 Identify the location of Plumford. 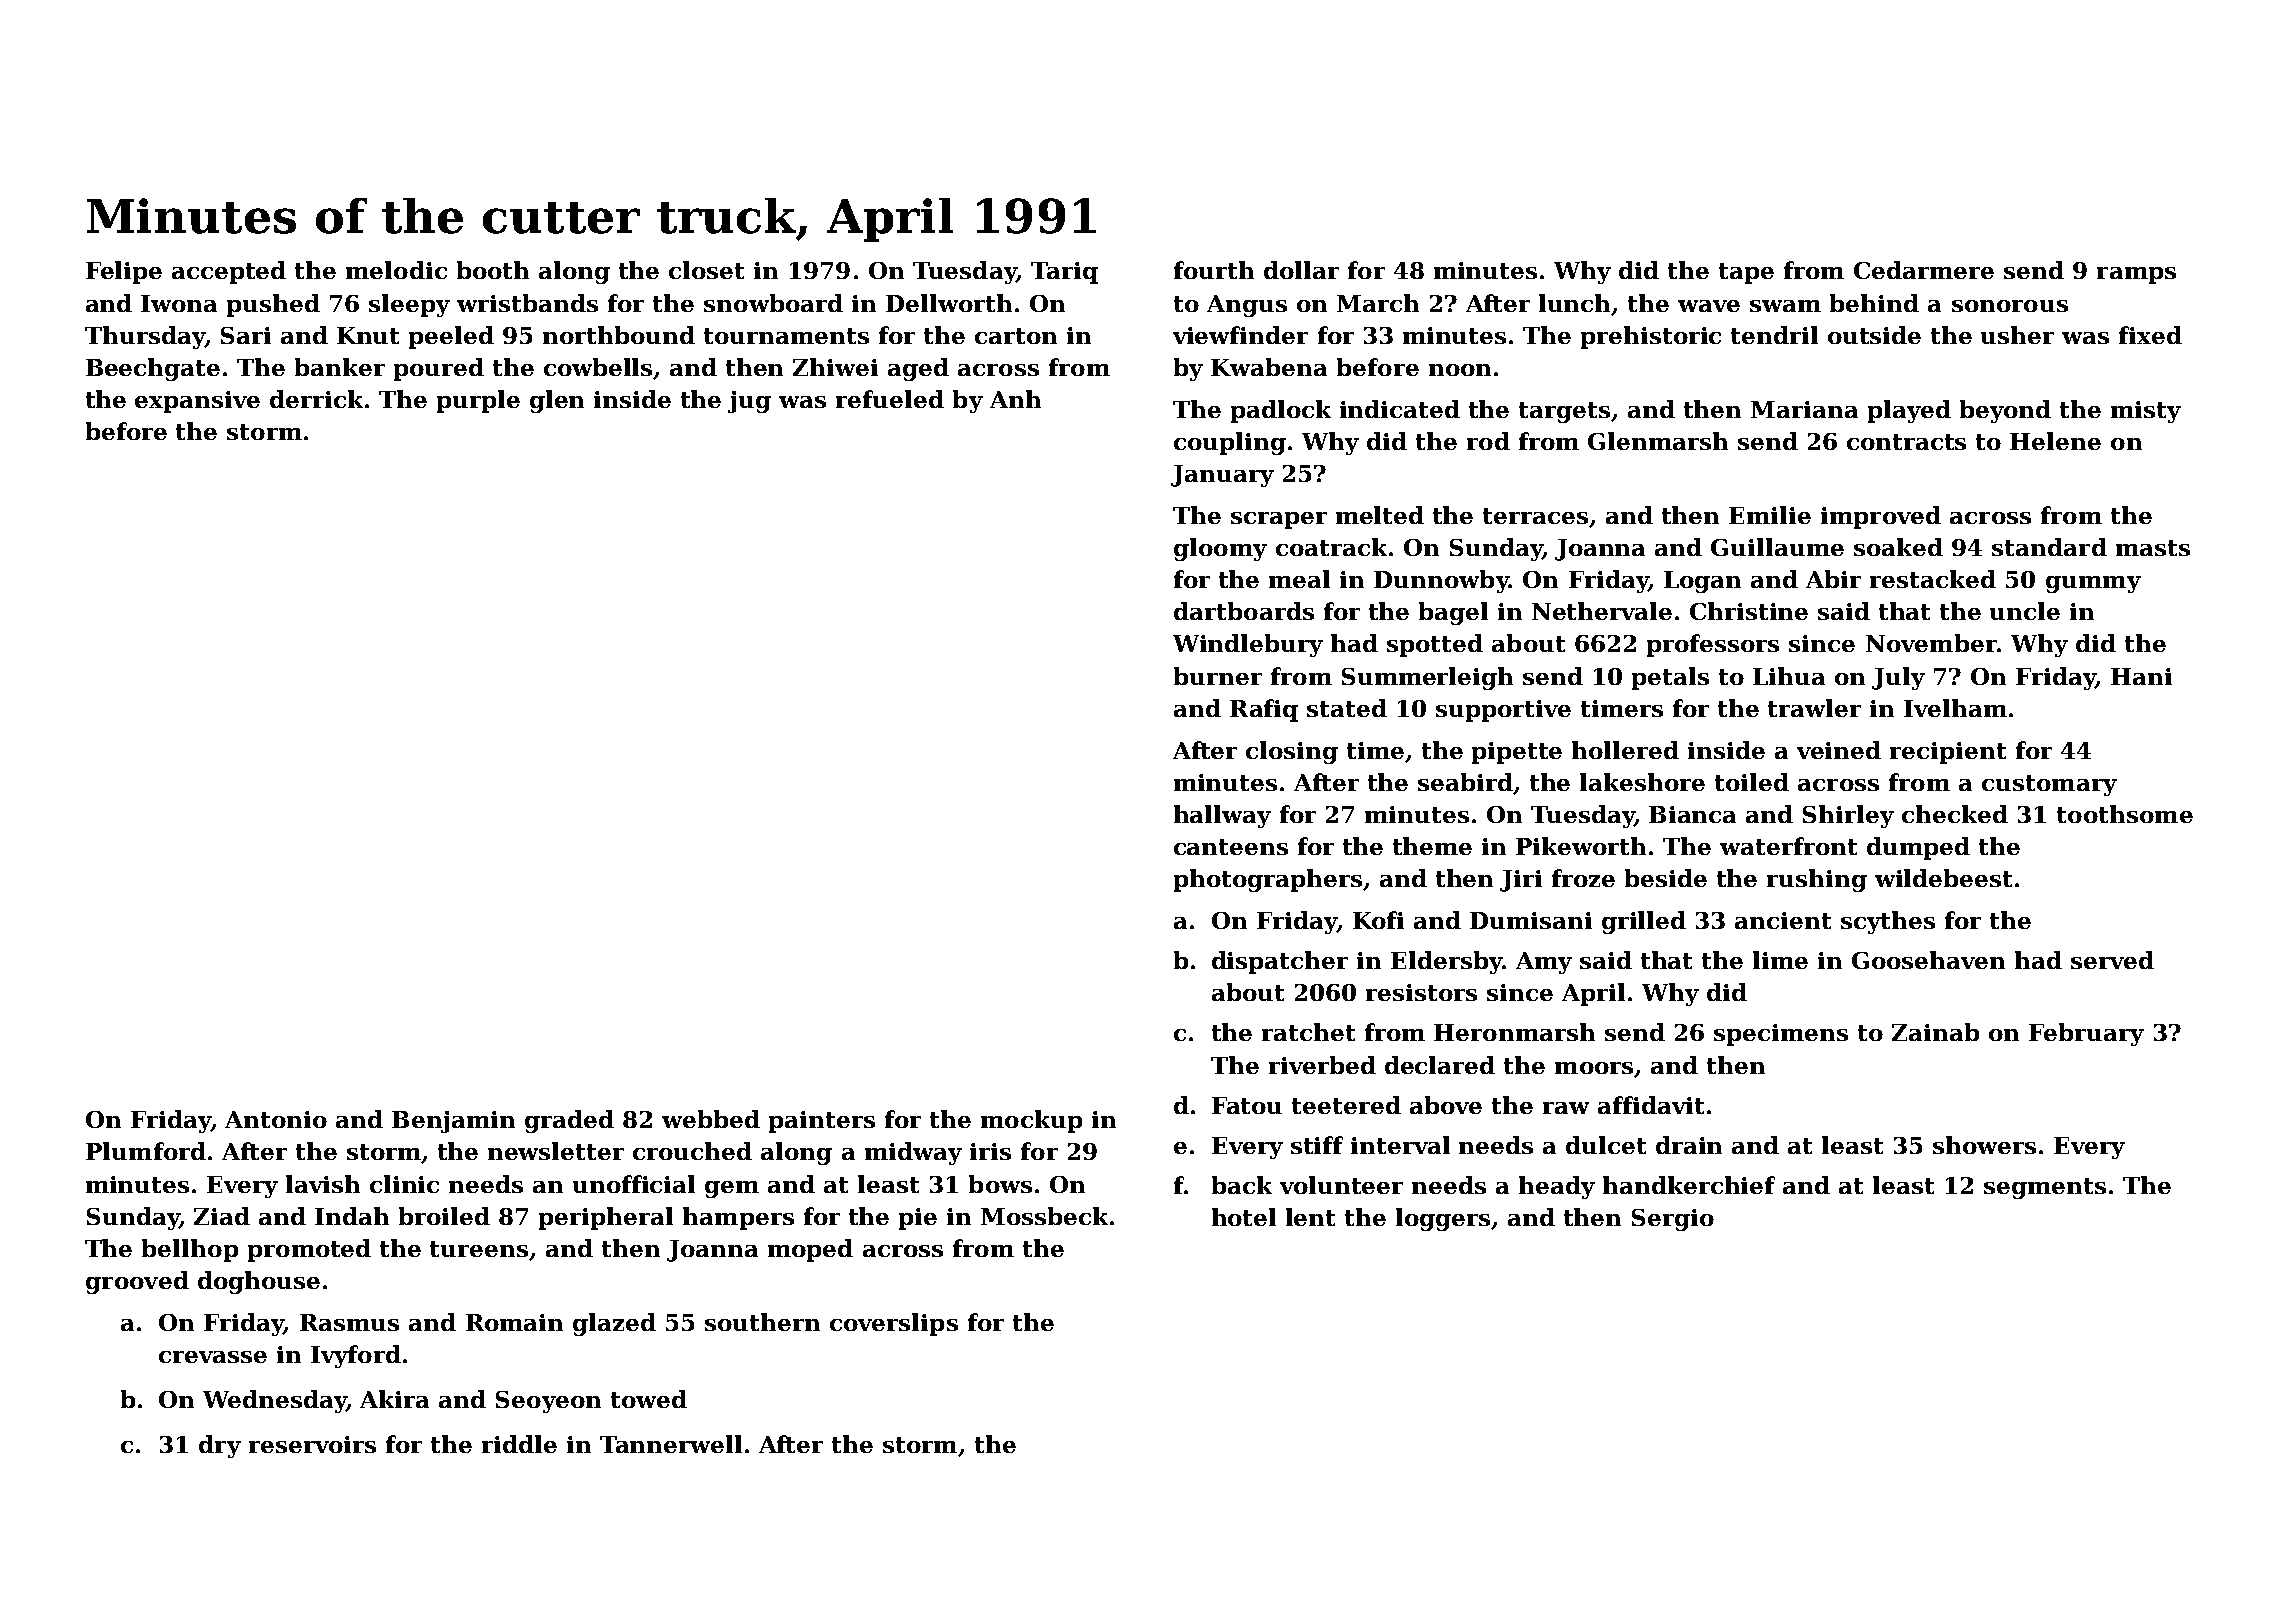
(146, 1151).
